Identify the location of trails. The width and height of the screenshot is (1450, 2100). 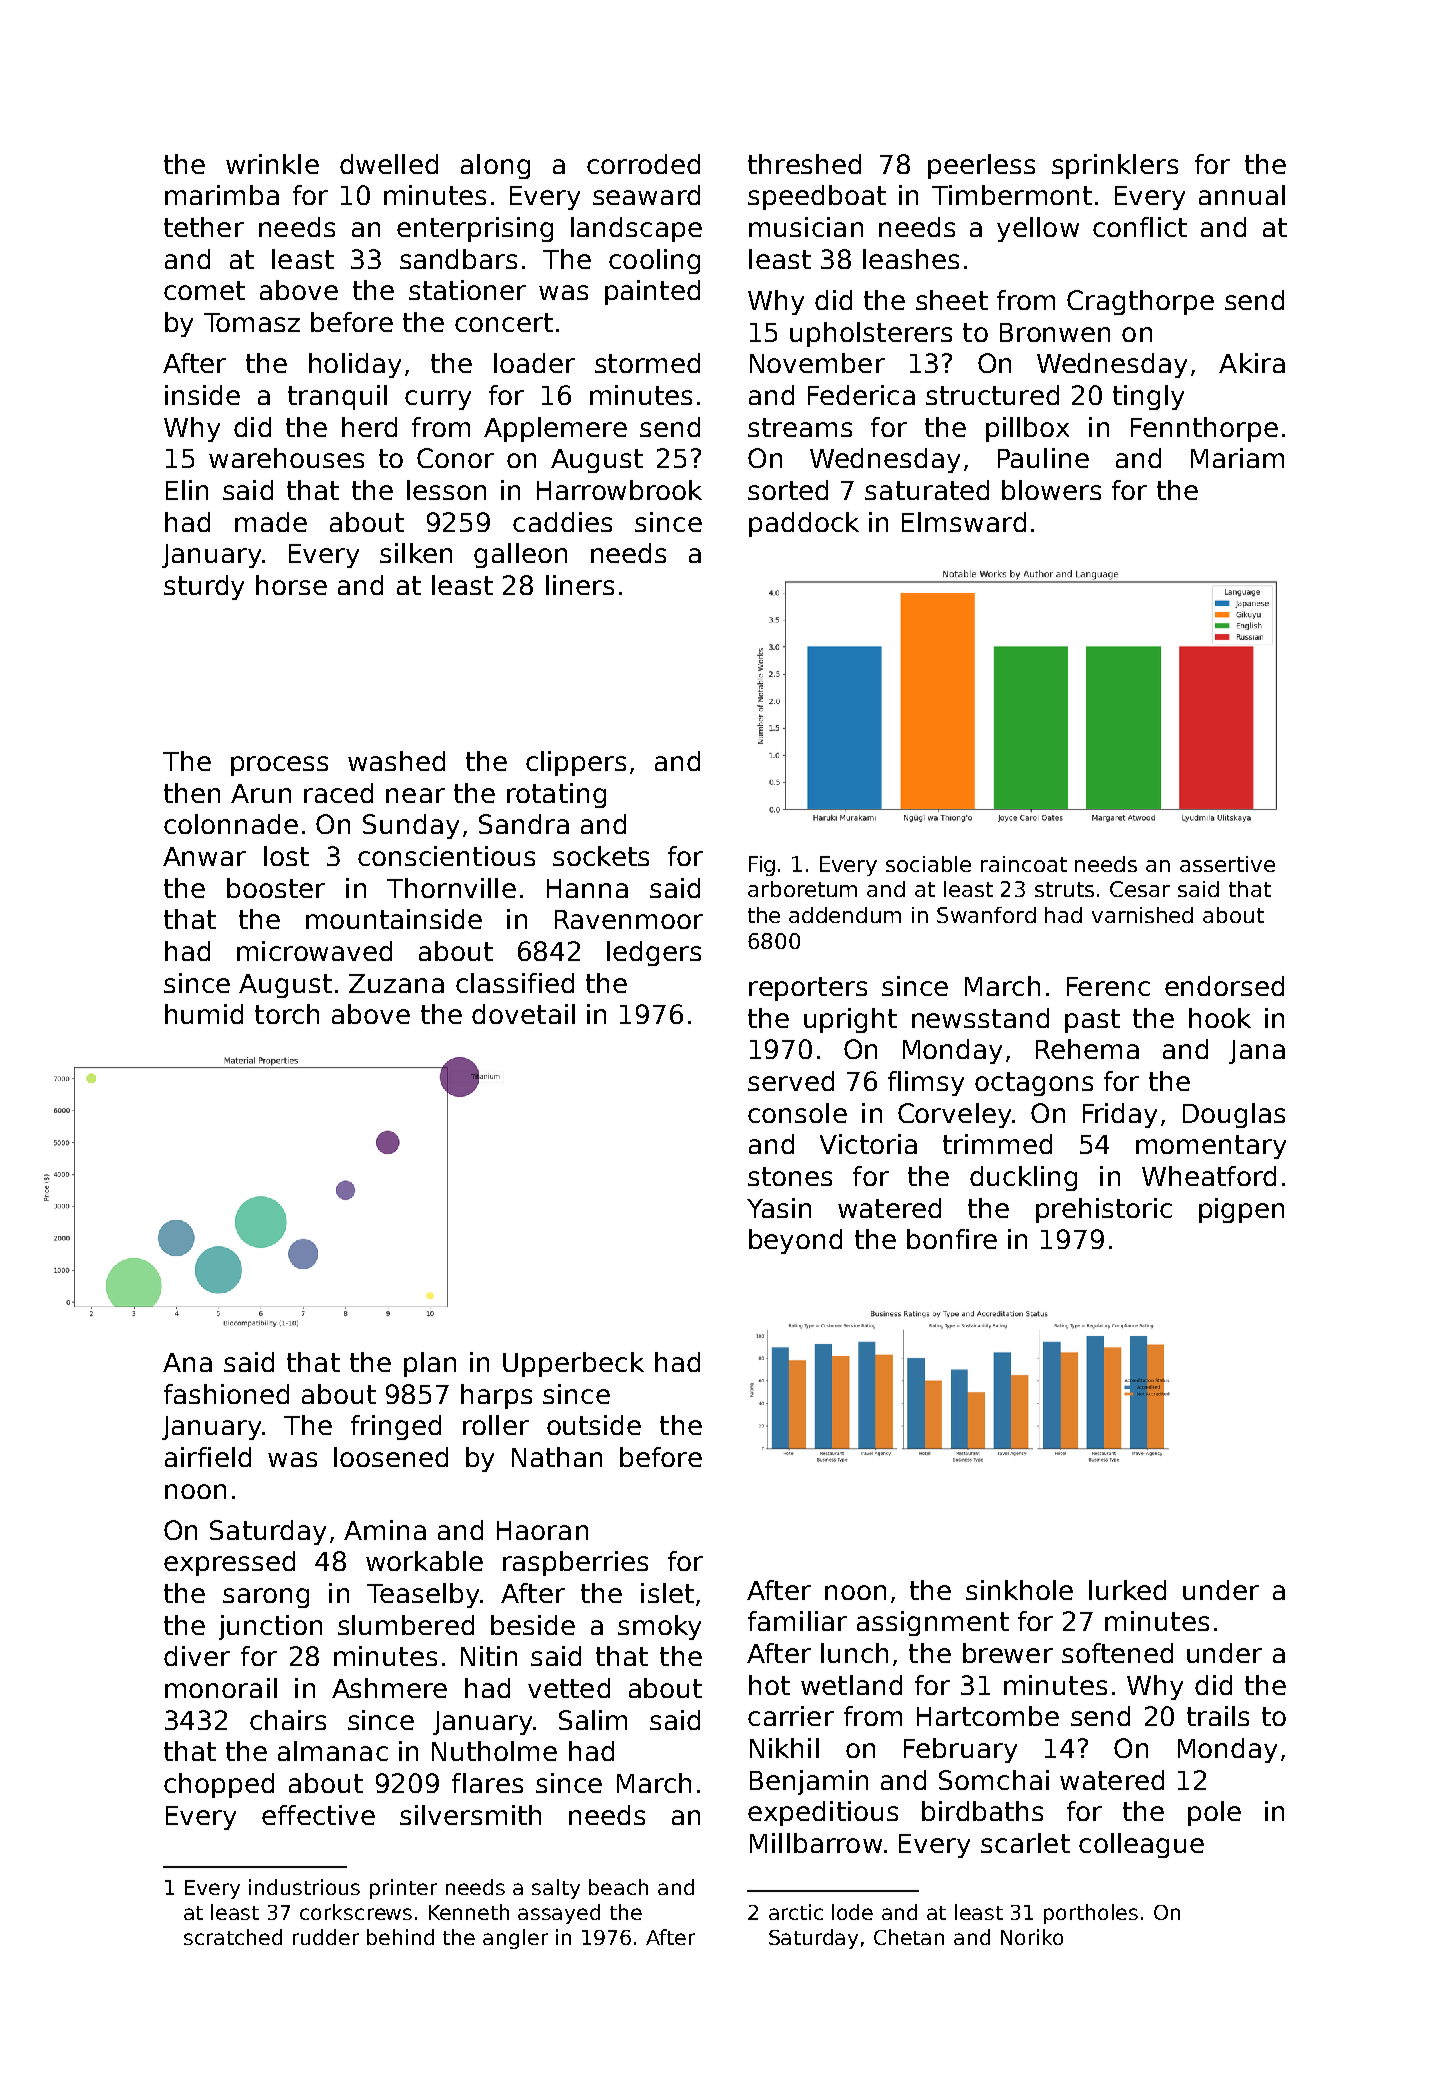
(1218, 1716).
